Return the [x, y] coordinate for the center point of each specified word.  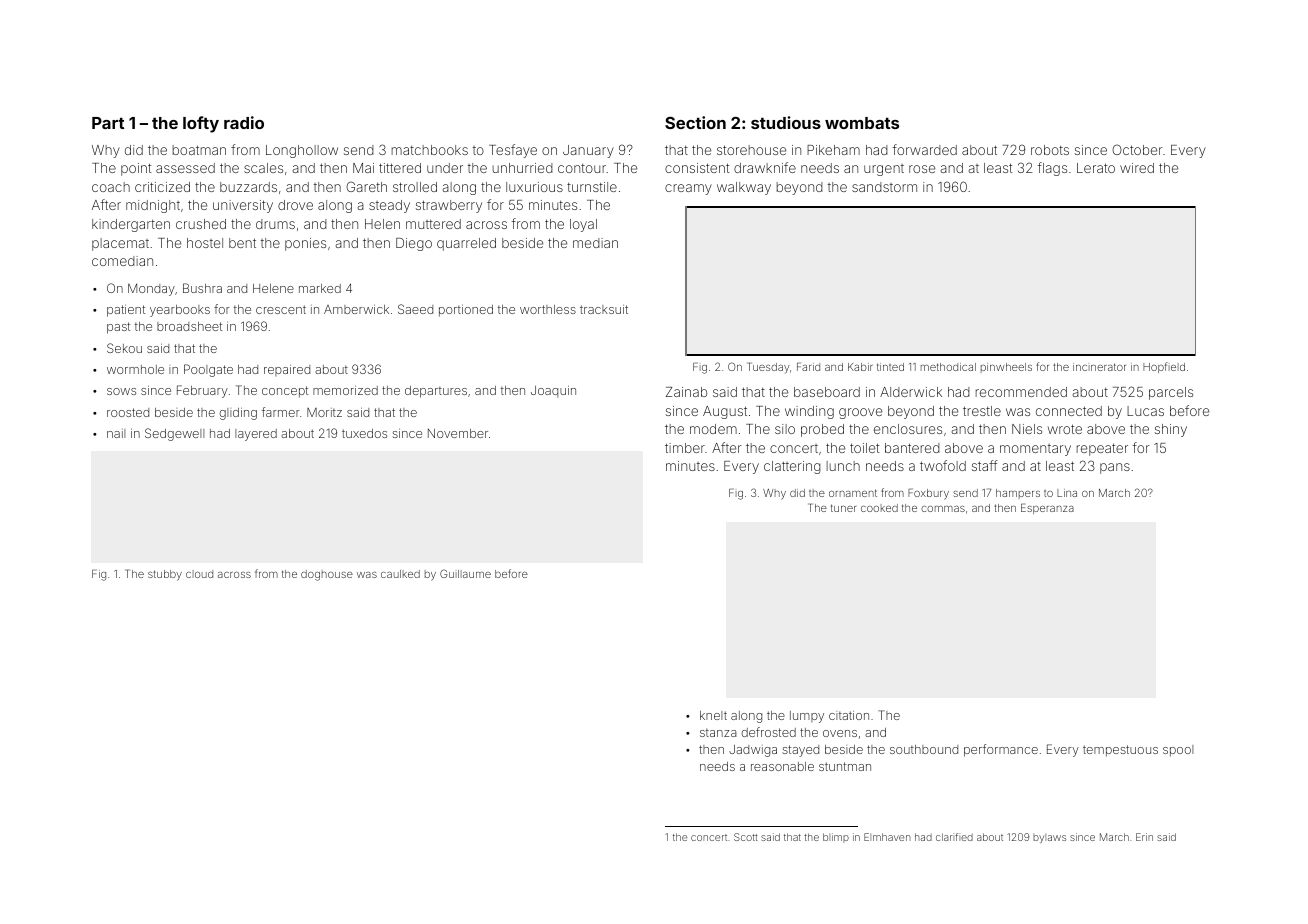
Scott [746, 837]
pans [1115, 468]
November [458, 433]
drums [275, 224]
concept [285, 392]
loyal [583, 225]
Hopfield [1164, 367]
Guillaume [465, 573]
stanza [718, 732]
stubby [165, 575]
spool [1178, 751]
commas [943, 509]
